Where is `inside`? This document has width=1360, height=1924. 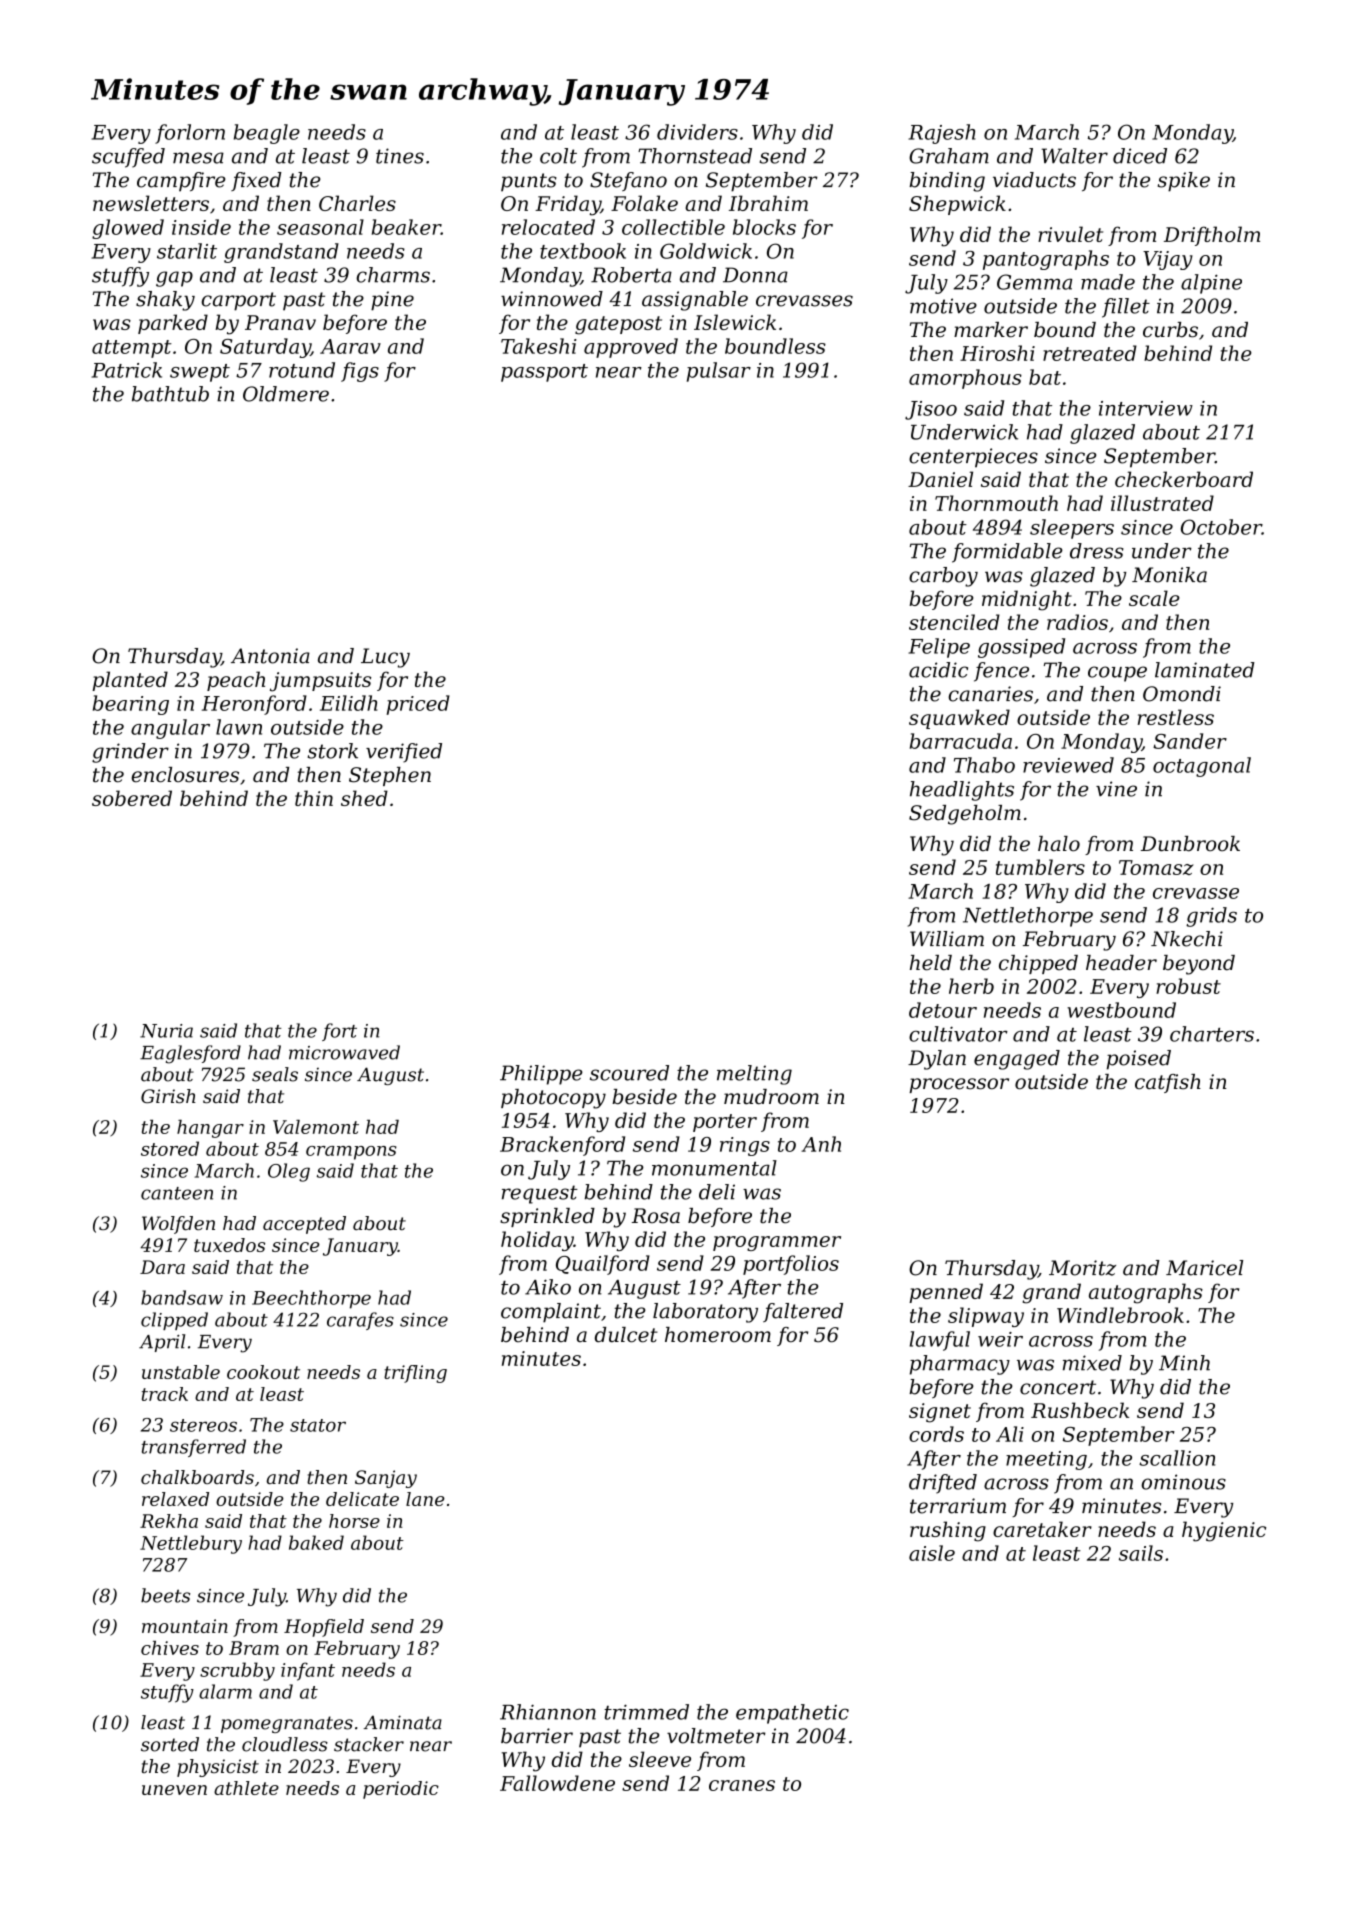 inside is located at coordinates (201, 227).
